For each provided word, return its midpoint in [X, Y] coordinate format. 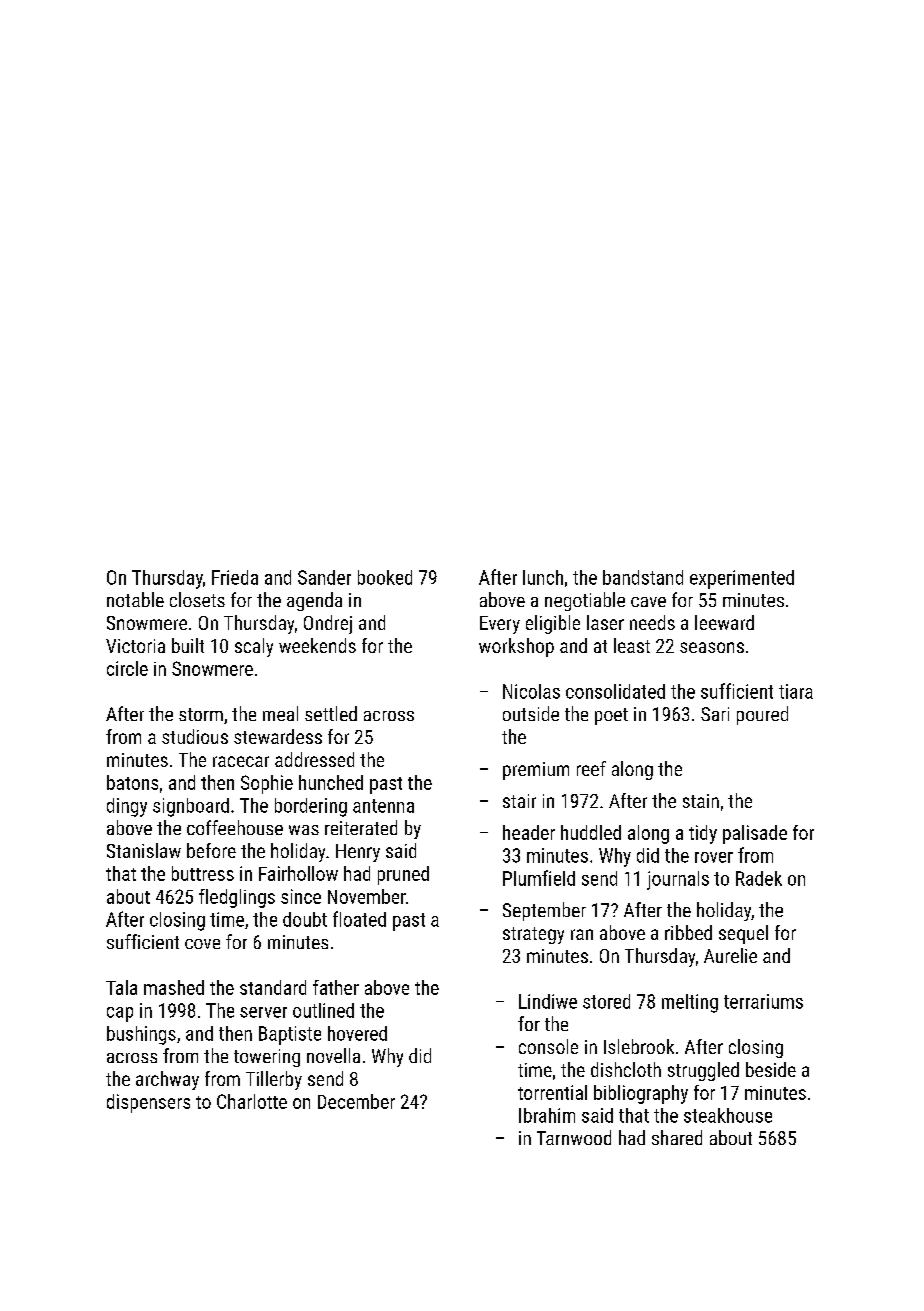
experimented [742, 579]
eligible [553, 624]
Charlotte [252, 1101]
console [548, 1046]
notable [135, 599]
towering [267, 1058]
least [632, 645]
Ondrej [328, 624]
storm [201, 714]
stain [701, 801]
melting [690, 1003]
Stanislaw [144, 850]
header [529, 832]
